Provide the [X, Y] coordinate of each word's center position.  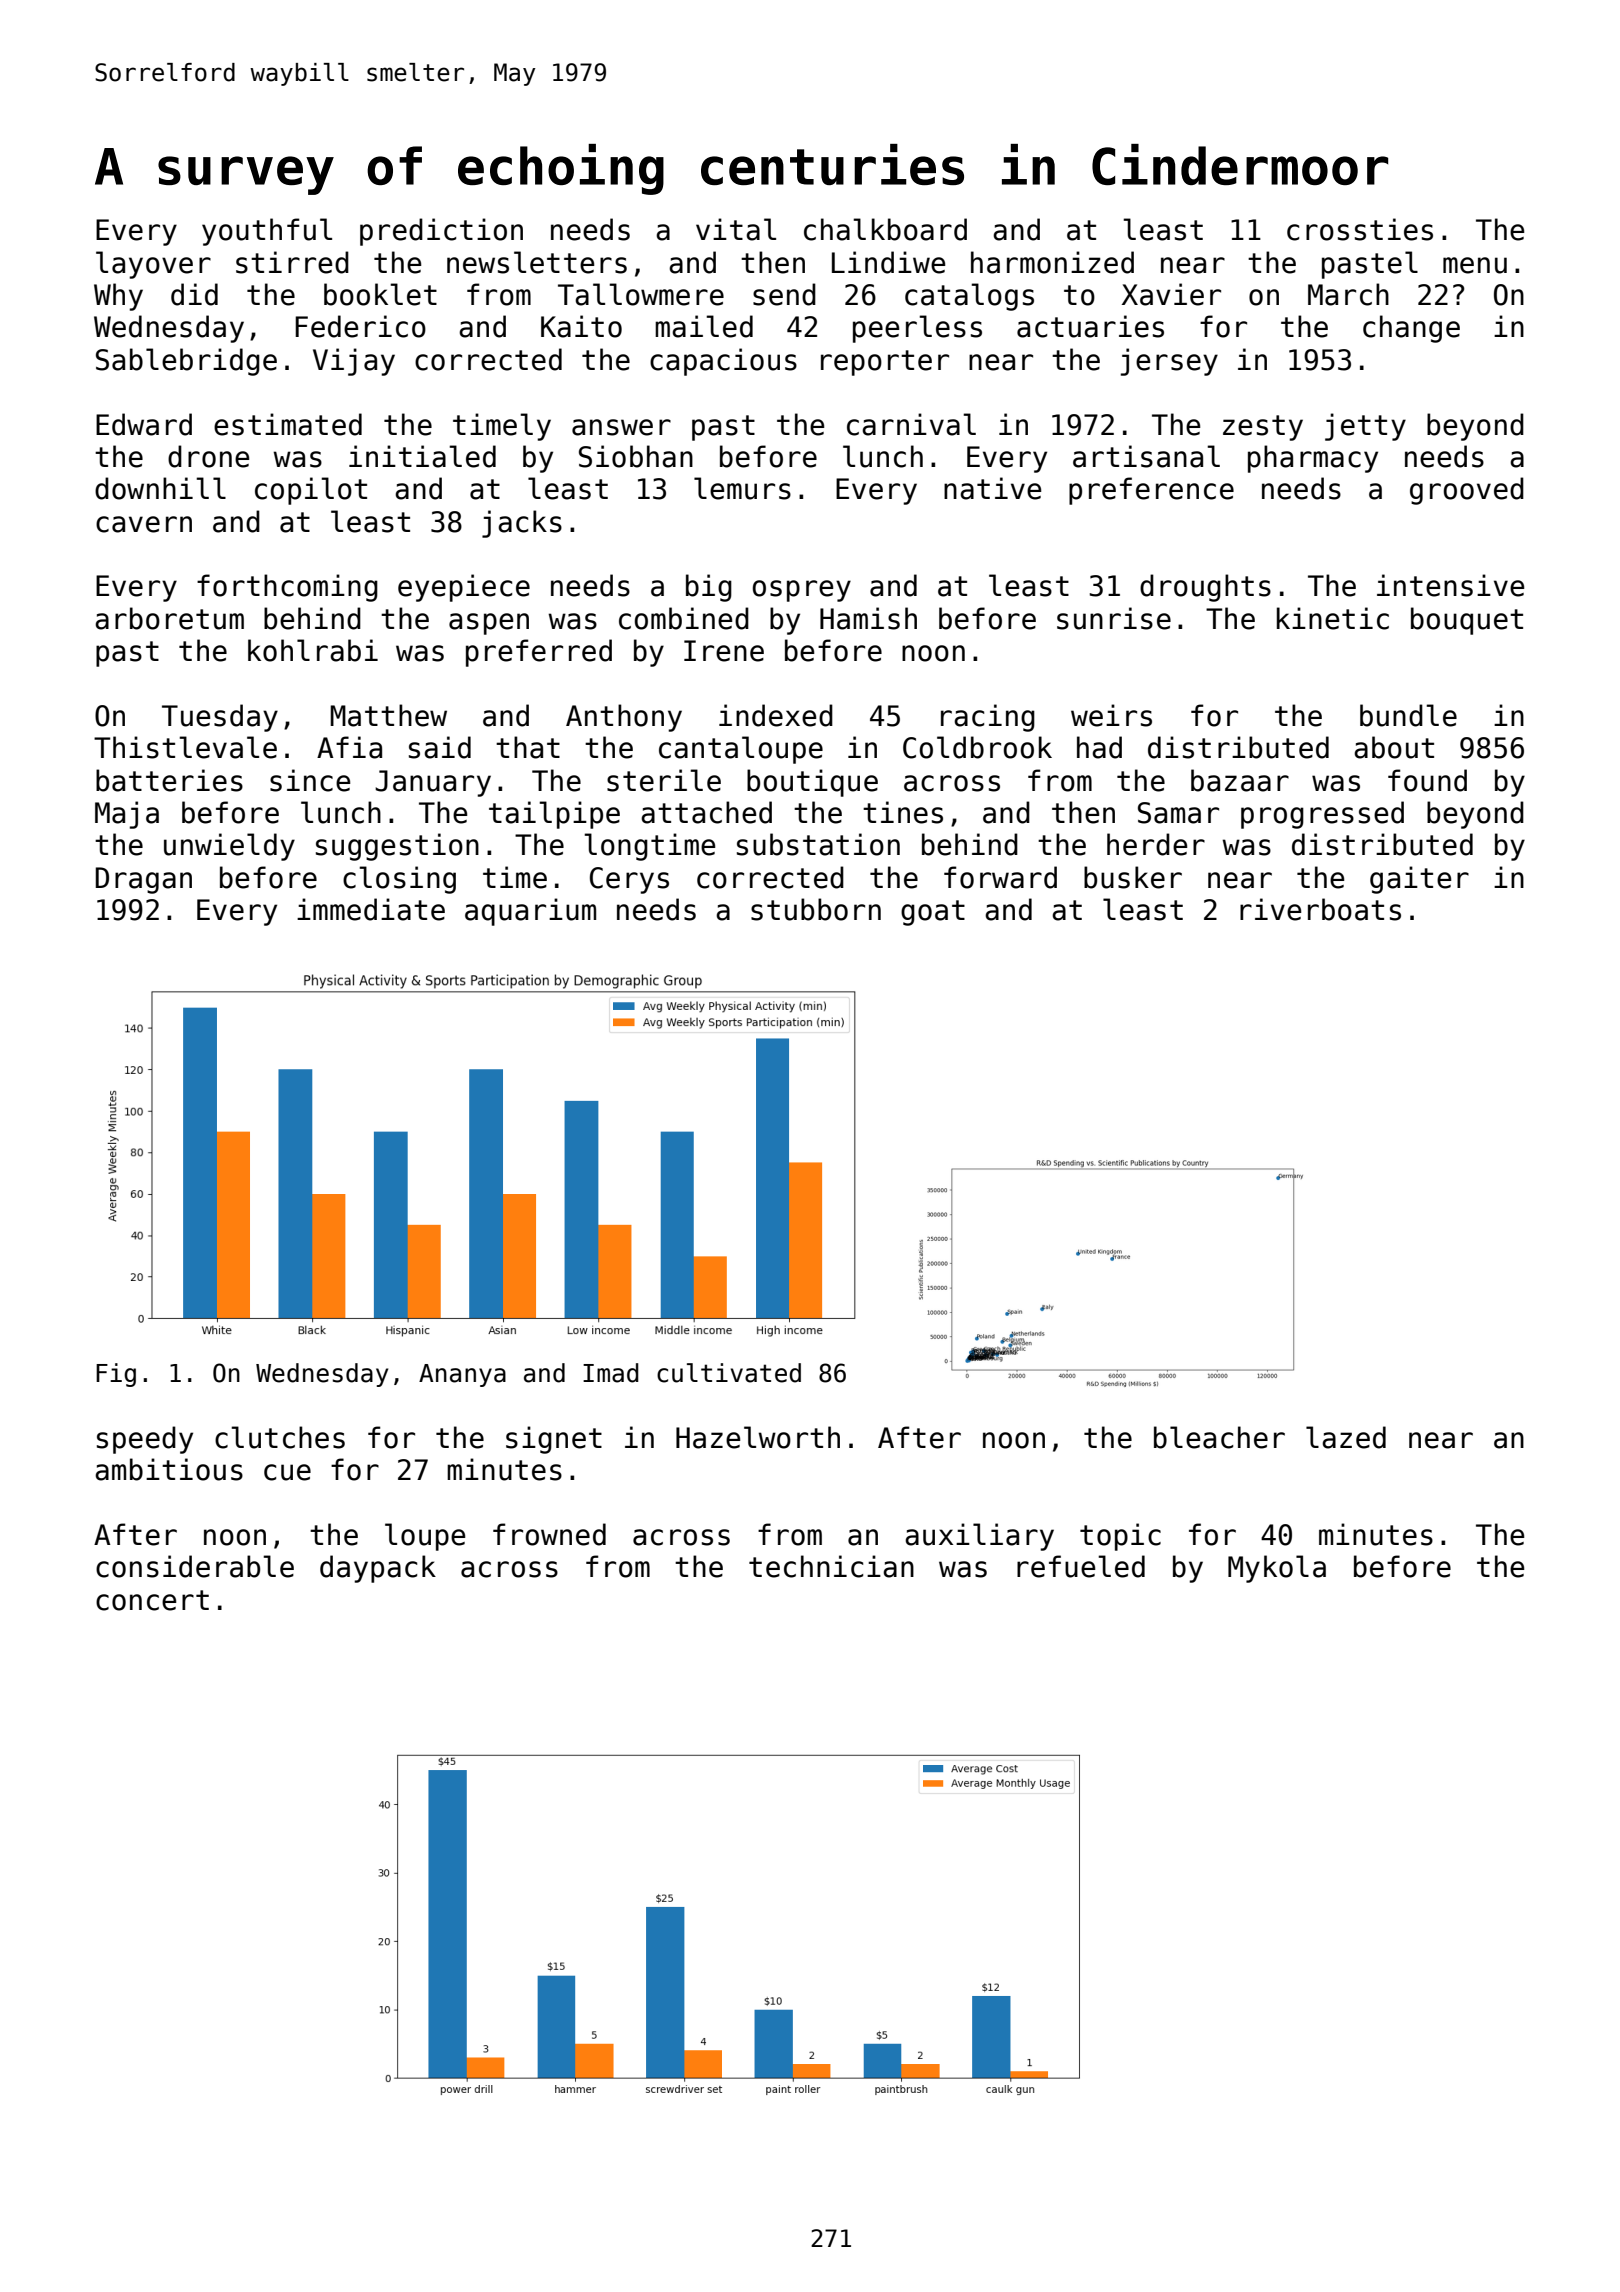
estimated [288, 424]
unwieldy [229, 847]
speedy [145, 1440]
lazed [1346, 1437]
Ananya [462, 1375]
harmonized [1052, 262]
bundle [1408, 715]
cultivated [729, 1373]
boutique [812, 783]
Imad [611, 1373]
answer [621, 427]
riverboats [1320, 909]
